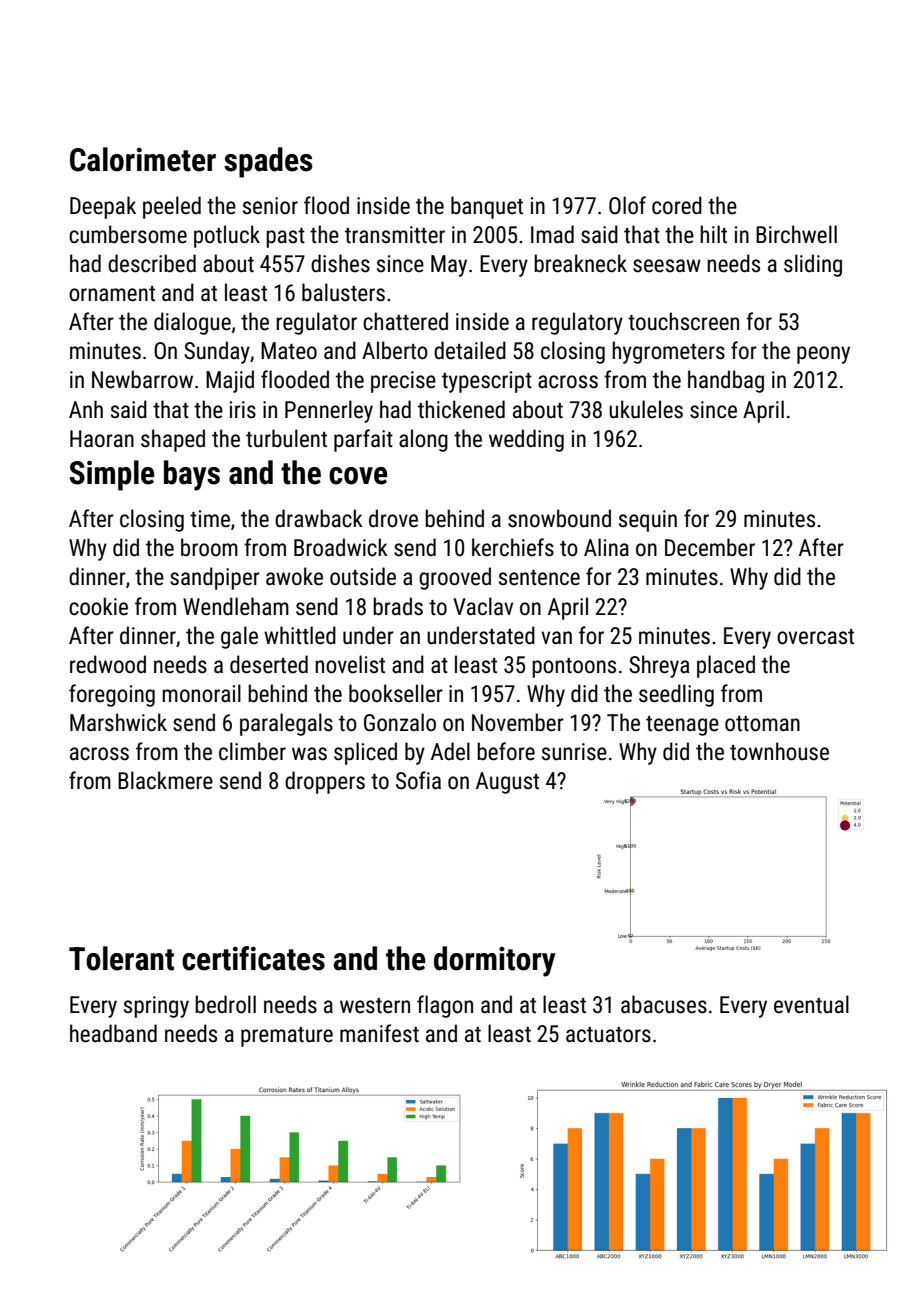 The width and height of the image is (924, 1311). Describe the element at coordinates (677, 205) in the image. I see `cored` at that location.
